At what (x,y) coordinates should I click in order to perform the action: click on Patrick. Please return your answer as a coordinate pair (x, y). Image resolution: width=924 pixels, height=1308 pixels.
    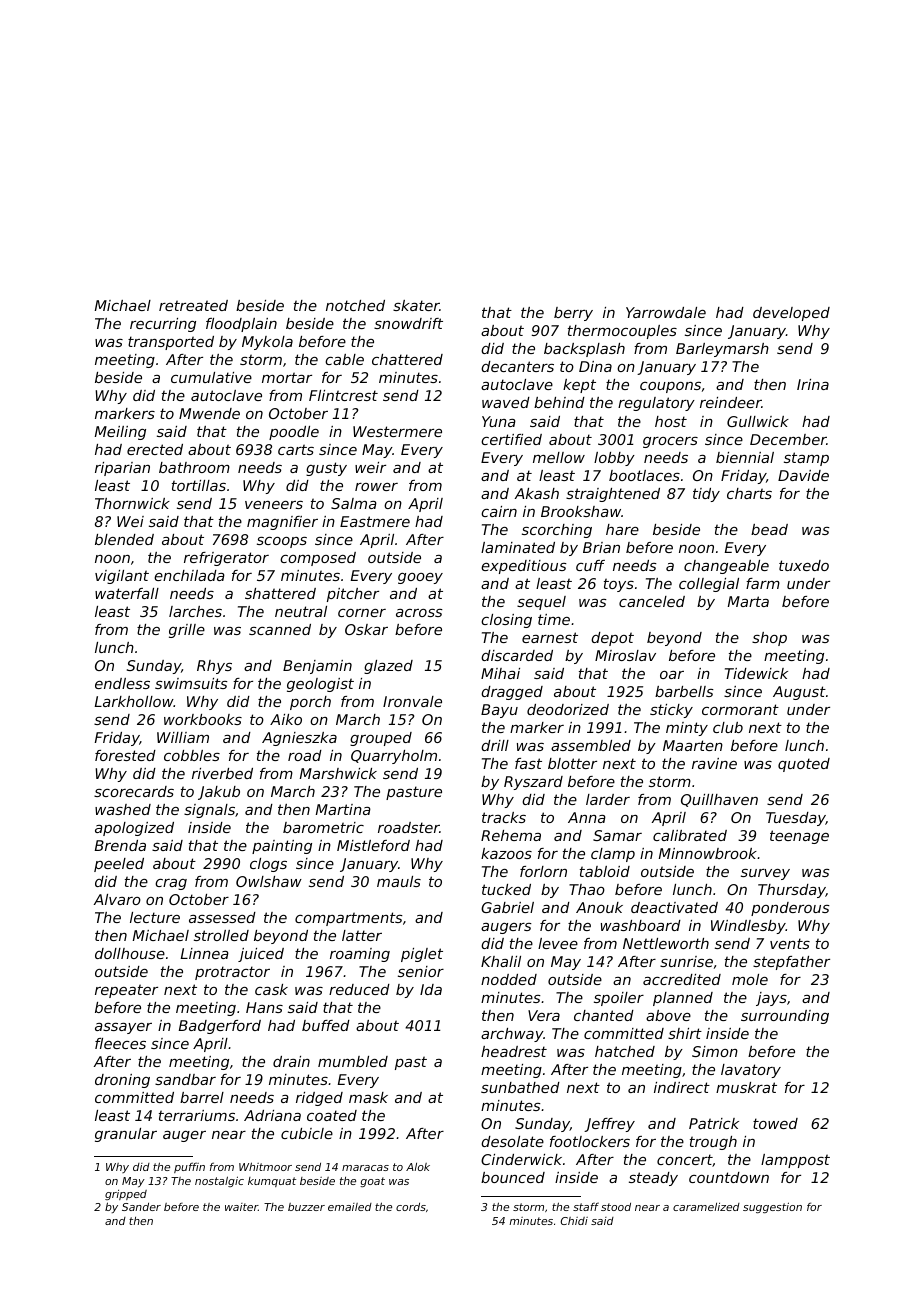
    Looking at the image, I should click on (714, 1123).
